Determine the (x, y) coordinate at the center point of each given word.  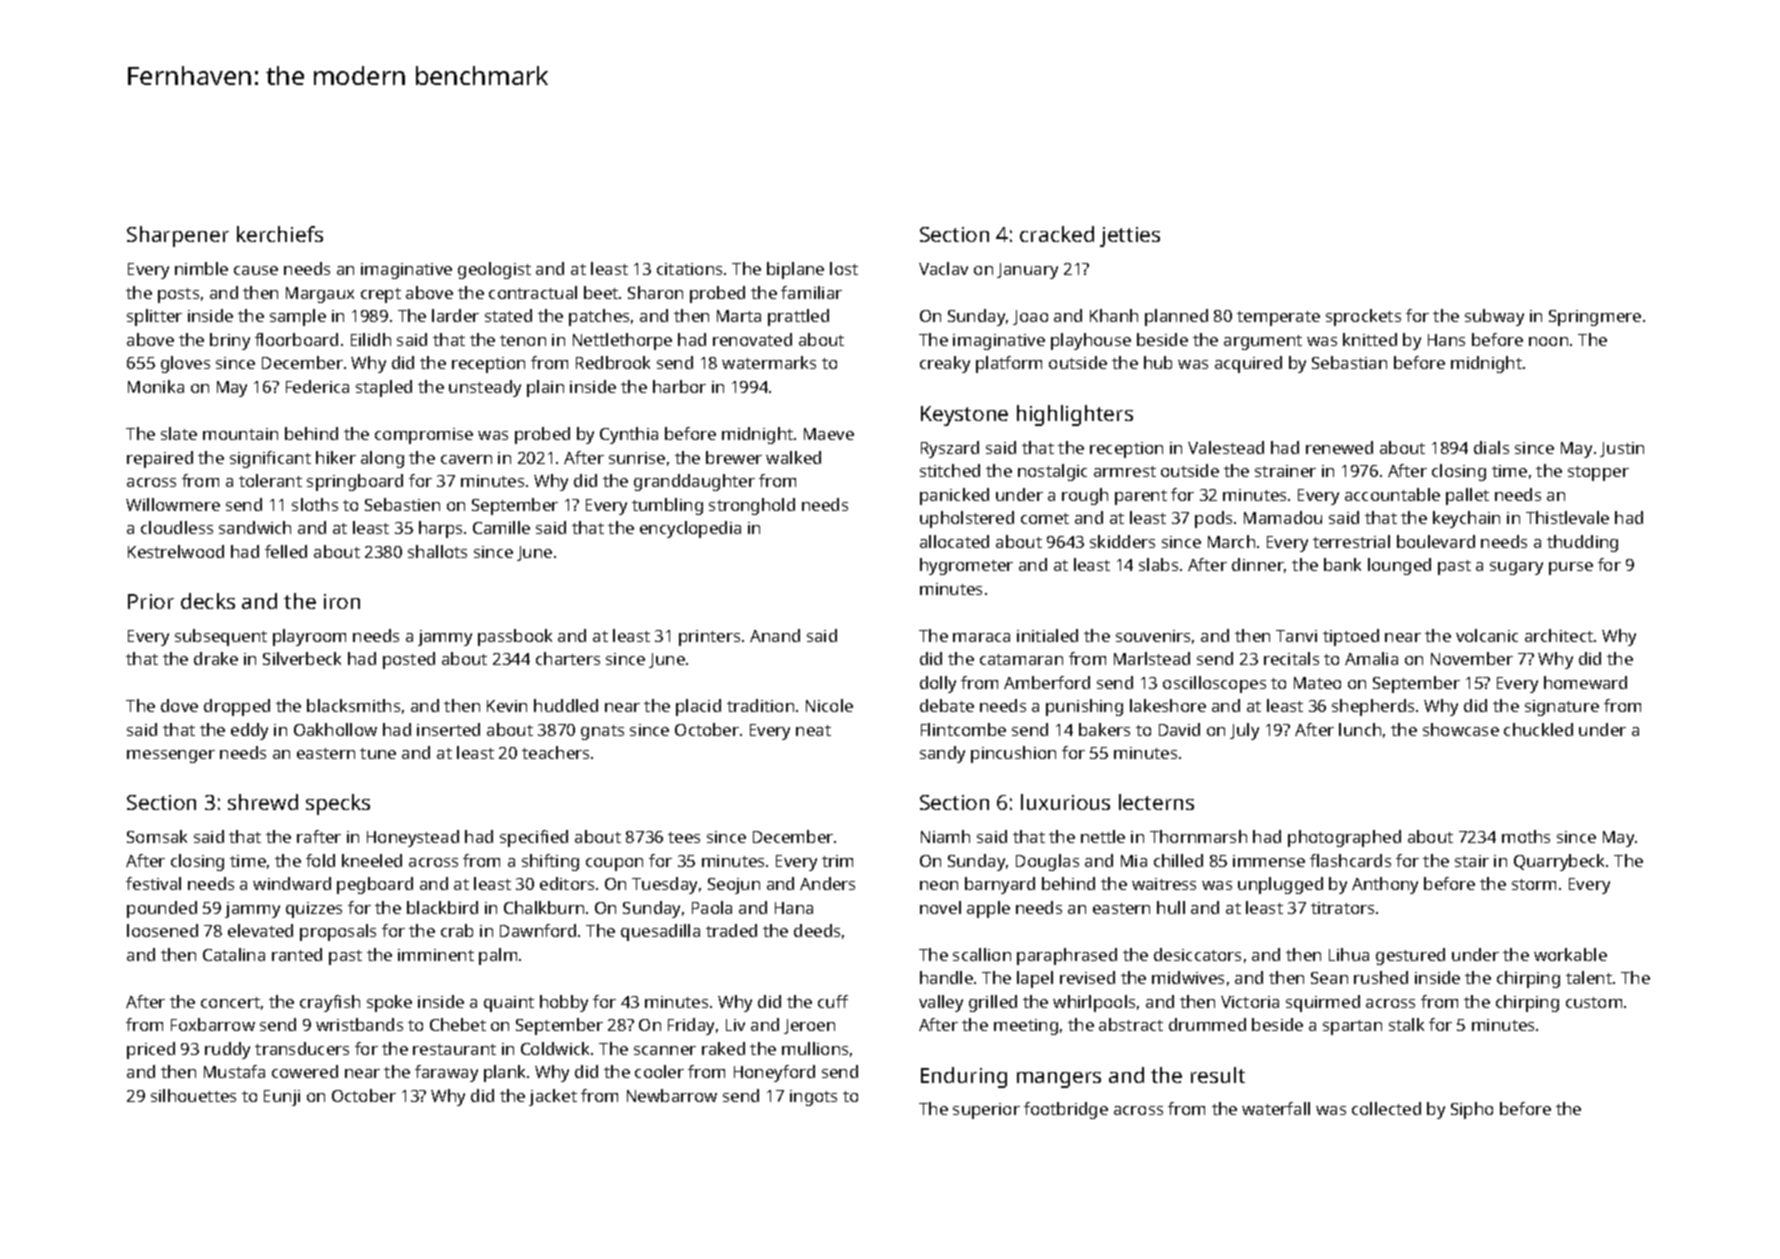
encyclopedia (690, 529)
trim (837, 861)
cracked (1057, 234)
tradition (760, 705)
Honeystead (413, 838)
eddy (249, 731)
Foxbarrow (213, 1024)
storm (1534, 884)
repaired (160, 459)
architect (1559, 635)
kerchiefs (280, 234)
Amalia (1371, 658)
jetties (1130, 237)
